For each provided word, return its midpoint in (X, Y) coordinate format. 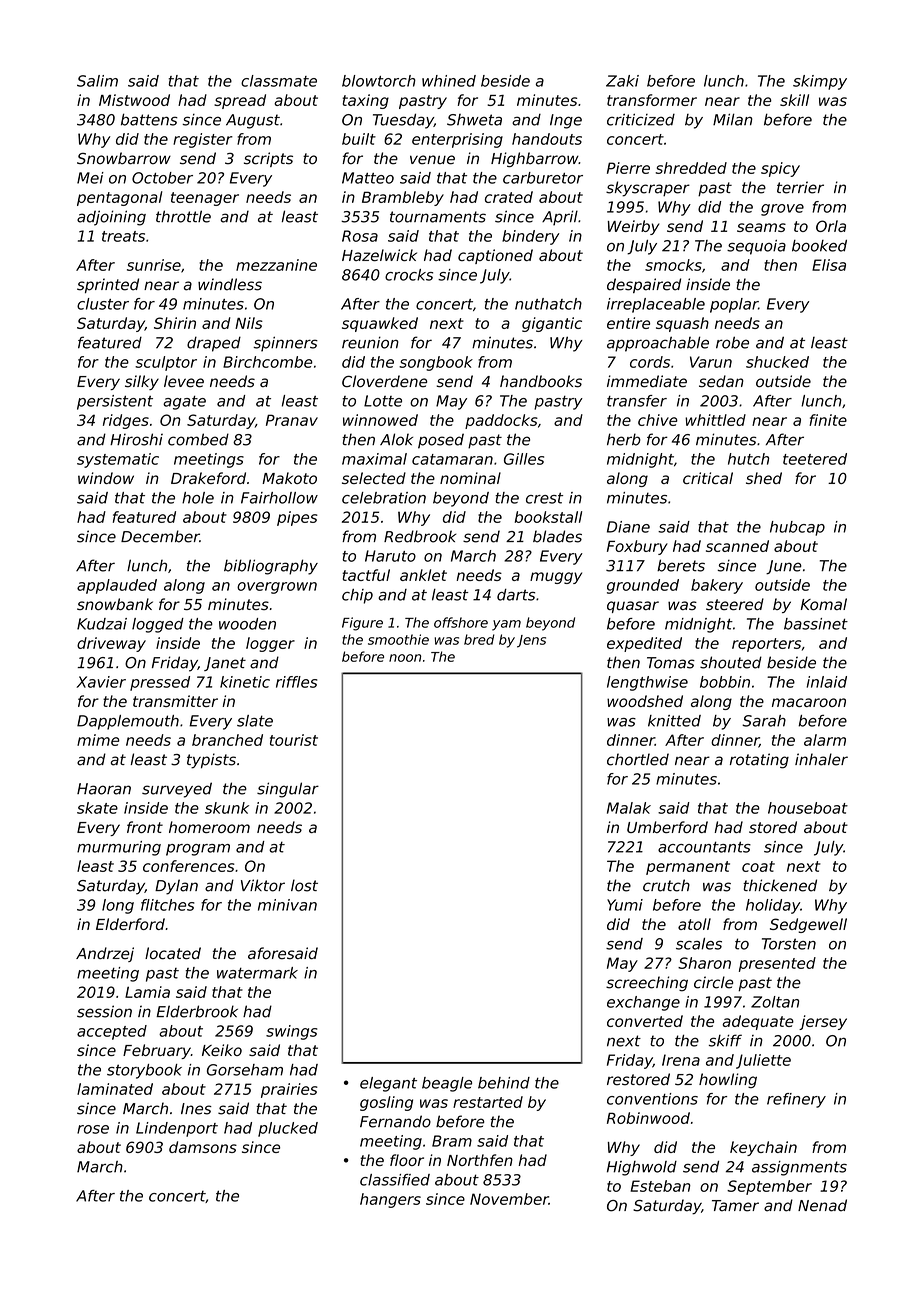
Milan (733, 119)
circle (713, 982)
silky (142, 382)
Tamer (735, 1206)
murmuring (119, 848)
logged (158, 625)
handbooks (541, 381)
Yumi (625, 905)
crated (509, 197)
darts (516, 595)
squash (682, 324)
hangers (390, 1200)
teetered (815, 459)
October (162, 178)
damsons (203, 1147)
